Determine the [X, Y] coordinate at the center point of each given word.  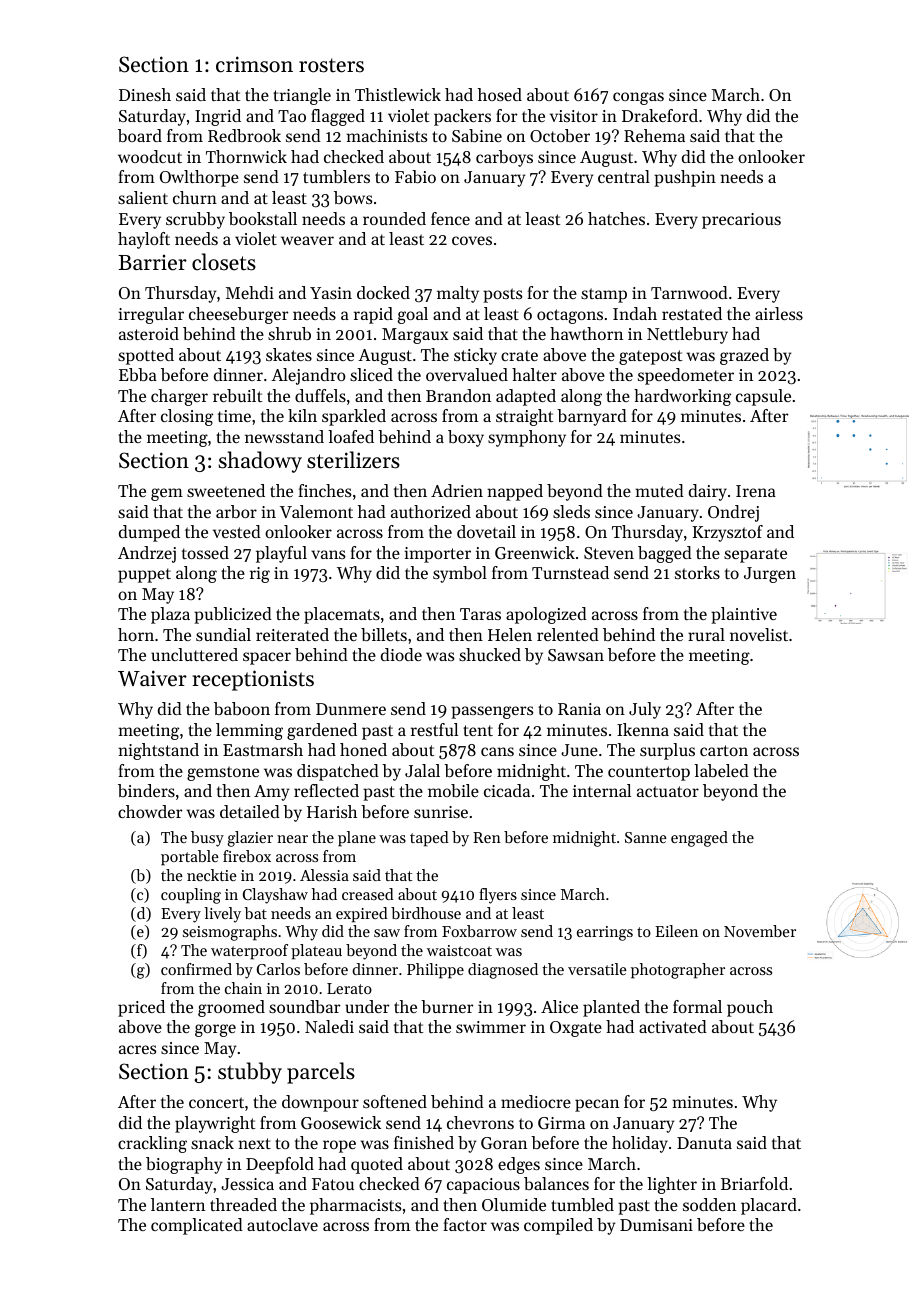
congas [638, 98]
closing [187, 417]
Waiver [152, 678]
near [292, 839]
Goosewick [341, 1122]
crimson [254, 64]
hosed [500, 94]
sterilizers [353, 460]
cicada [507, 790]
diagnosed [503, 971]
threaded [243, 1204]
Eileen [676, 931]
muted [659, 490]
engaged [699, 839]
